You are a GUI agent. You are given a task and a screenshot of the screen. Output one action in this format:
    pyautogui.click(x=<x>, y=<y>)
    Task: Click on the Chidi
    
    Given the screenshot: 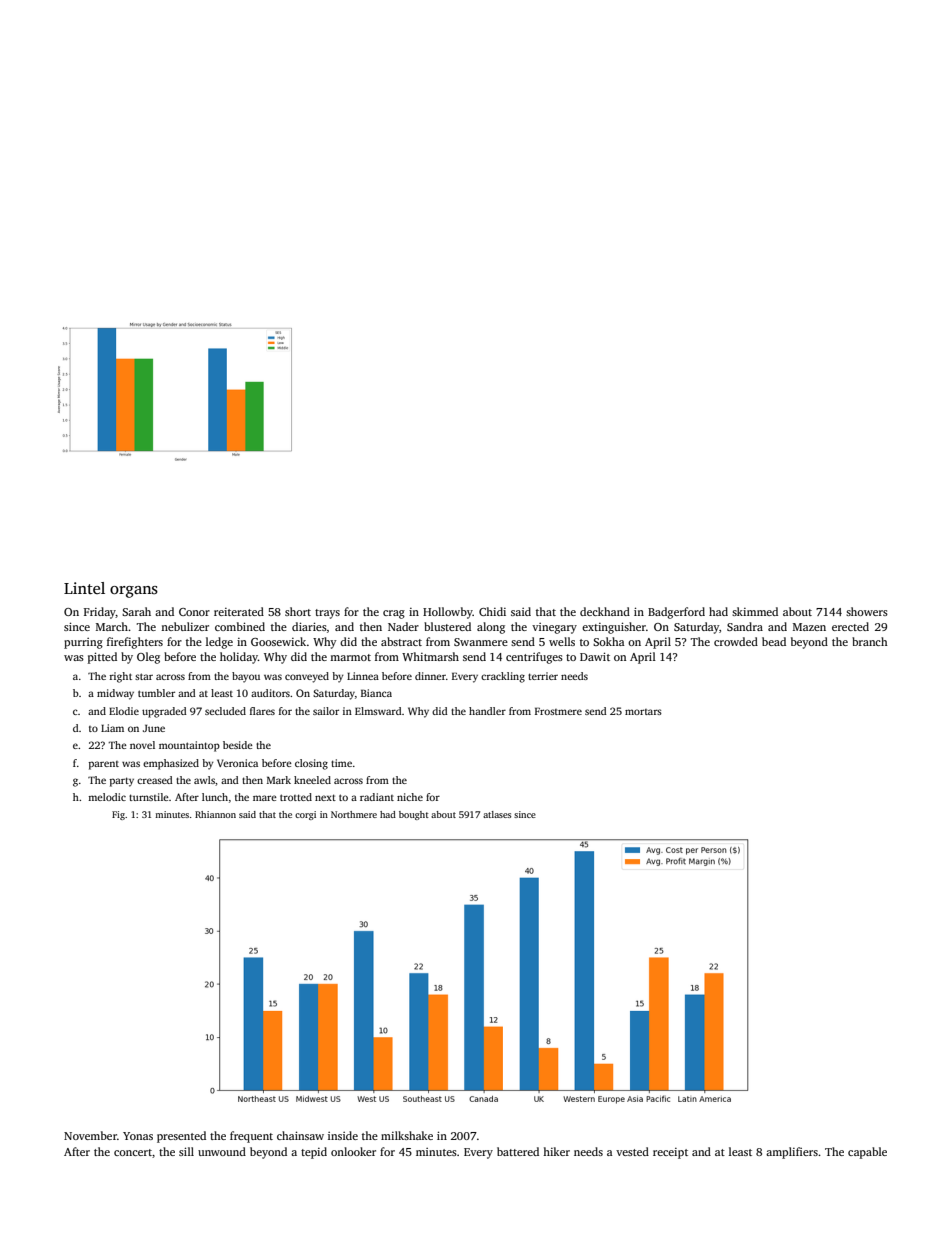 What is the action you would take?
    pyautogui.click(x=492, y=611)
